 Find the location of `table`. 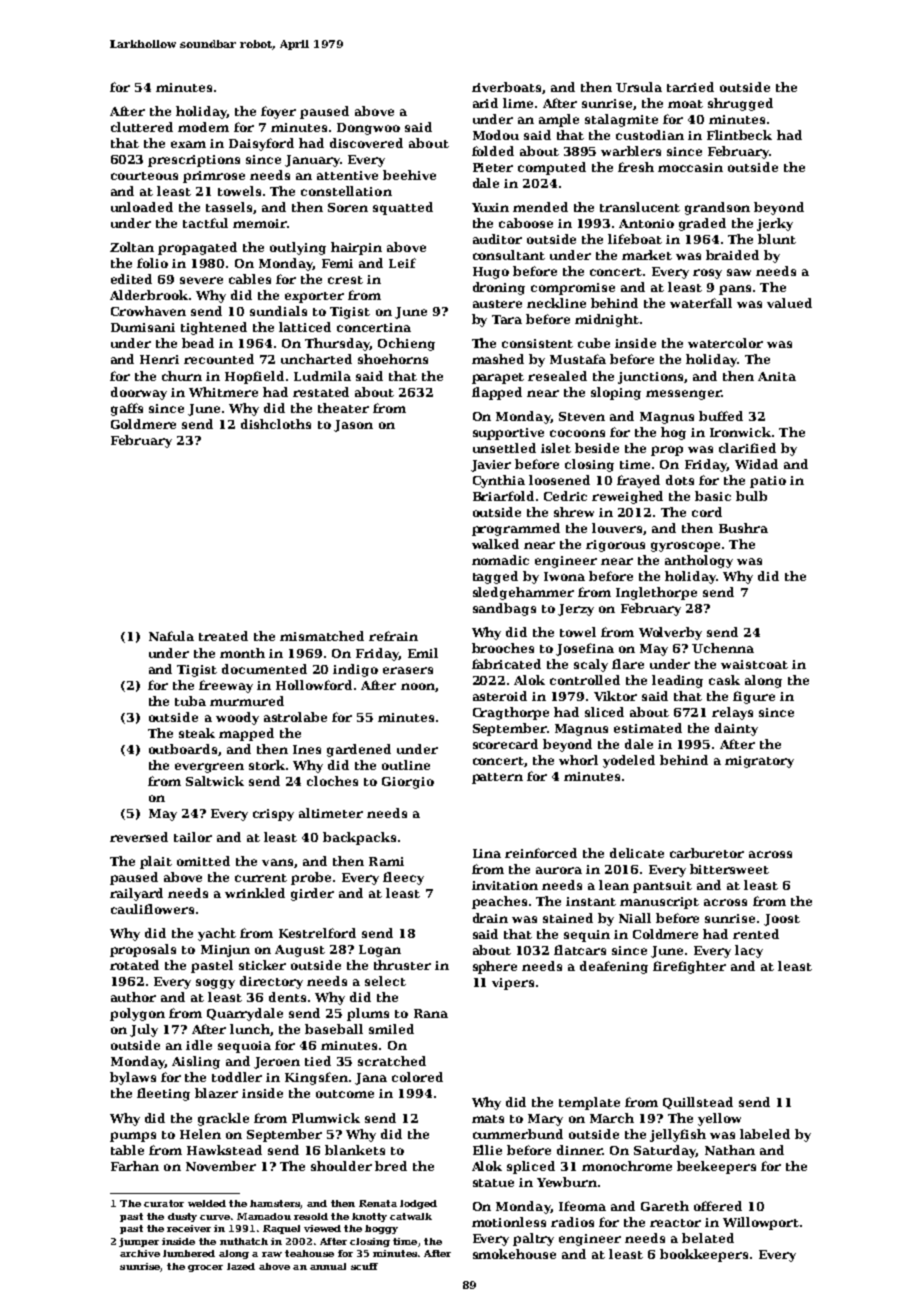

table is located at coordinates (127, 1150).
